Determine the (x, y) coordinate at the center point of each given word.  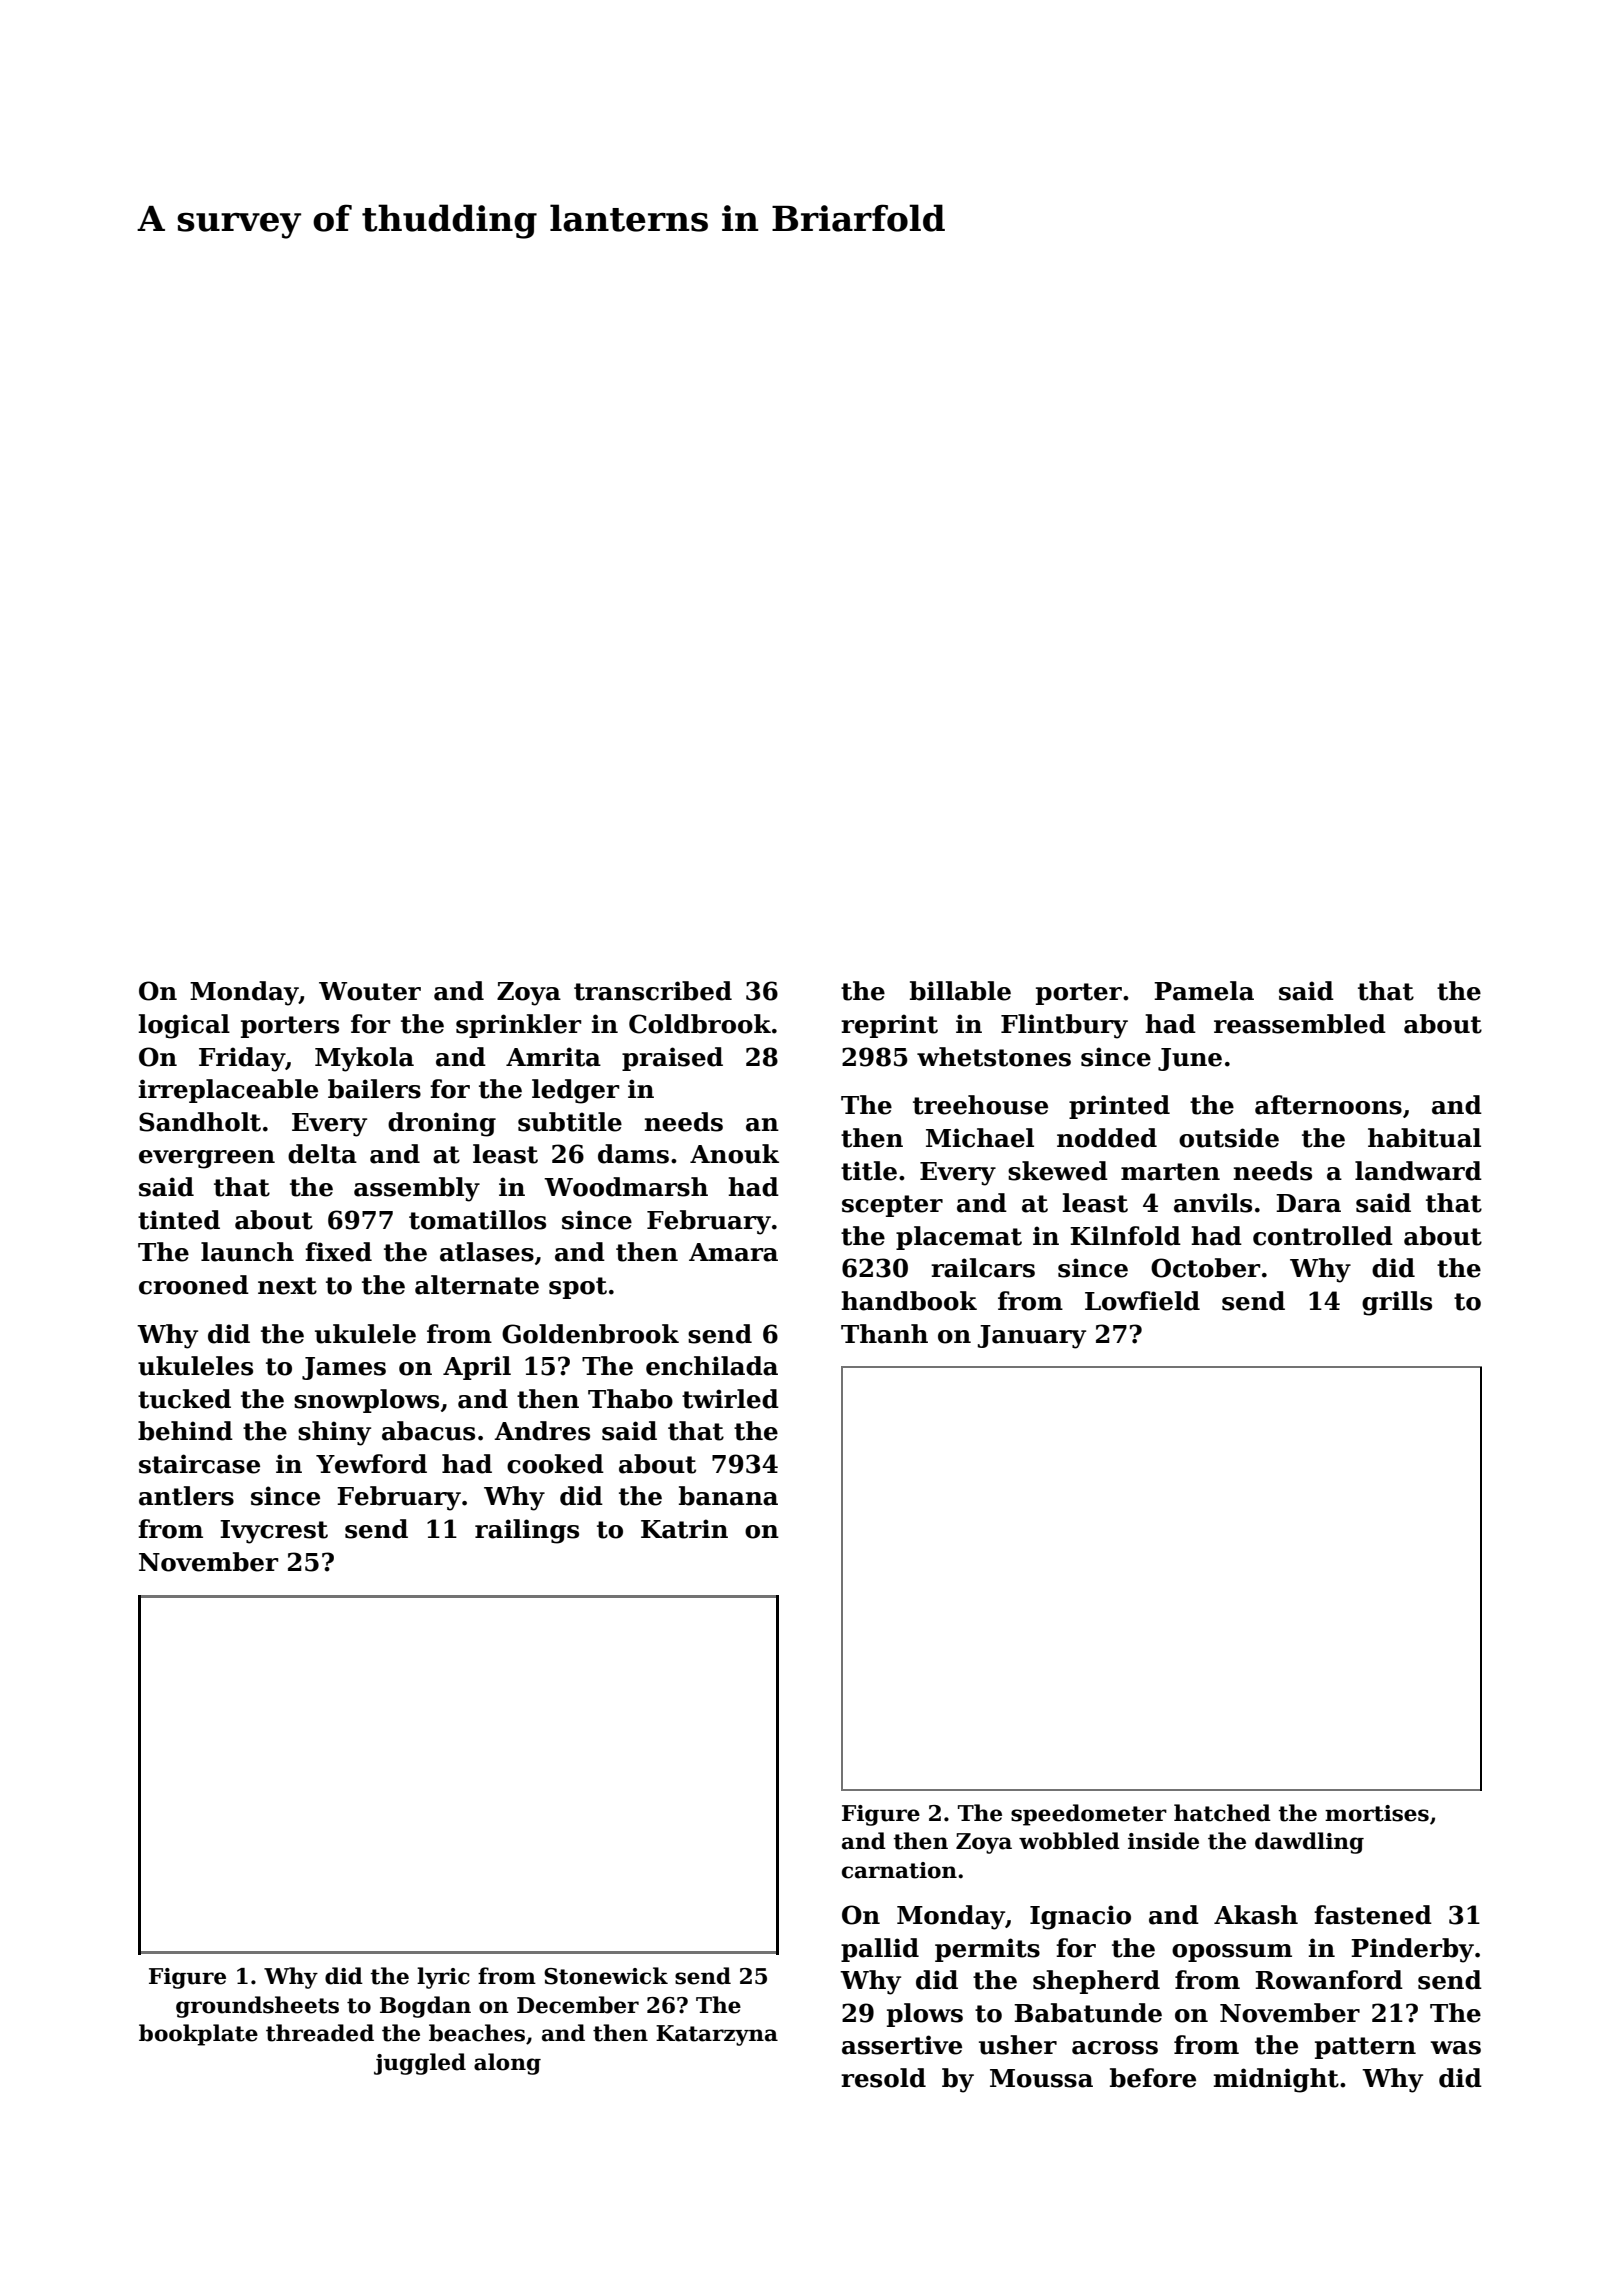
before (1153, 2078)
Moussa (1041, 2078)
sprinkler (519, 1026)
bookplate (198, 2035)
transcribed (653, 991)
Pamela (1204, 991)
